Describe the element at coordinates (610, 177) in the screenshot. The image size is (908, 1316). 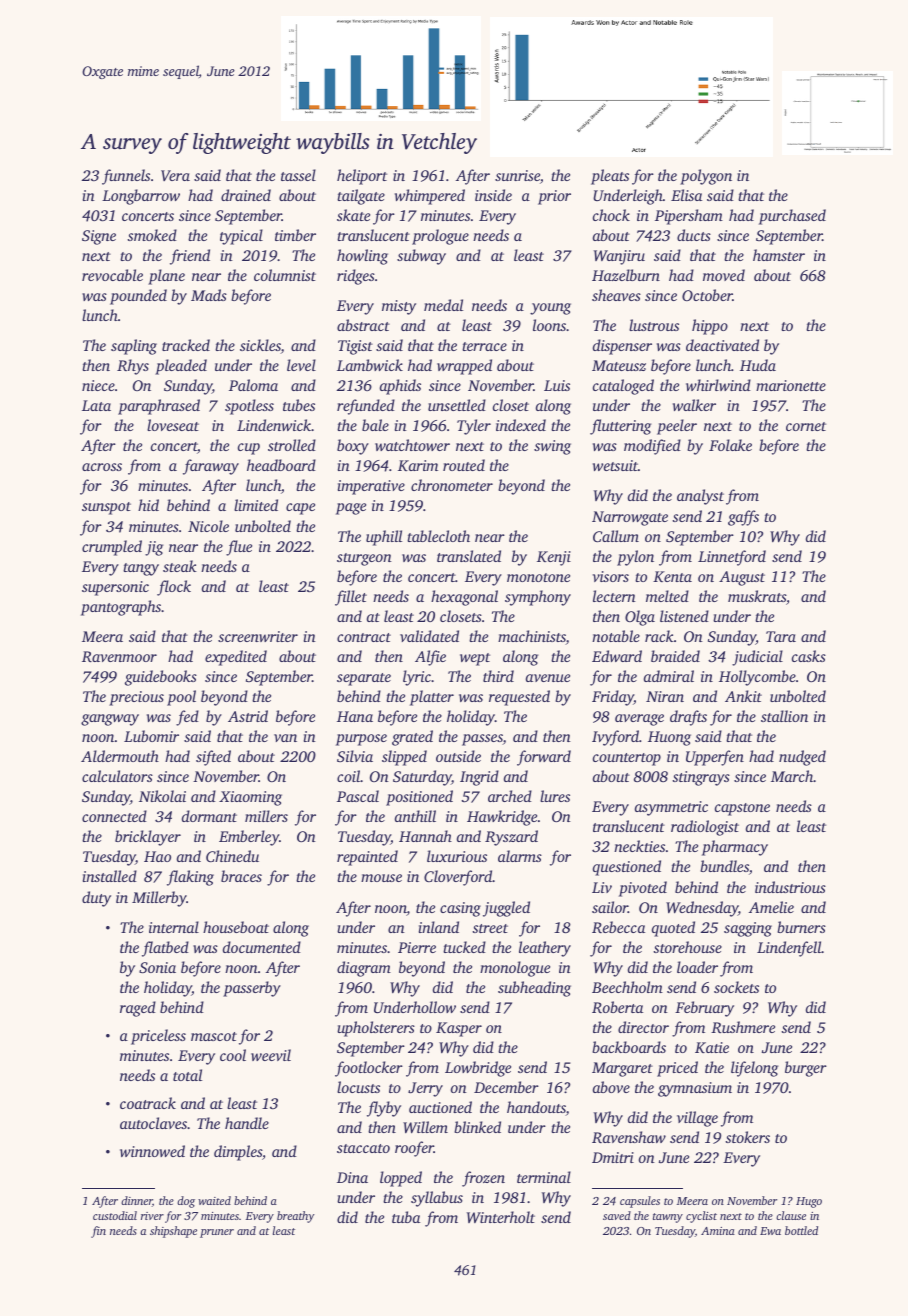
I see `pleats` at that location.
